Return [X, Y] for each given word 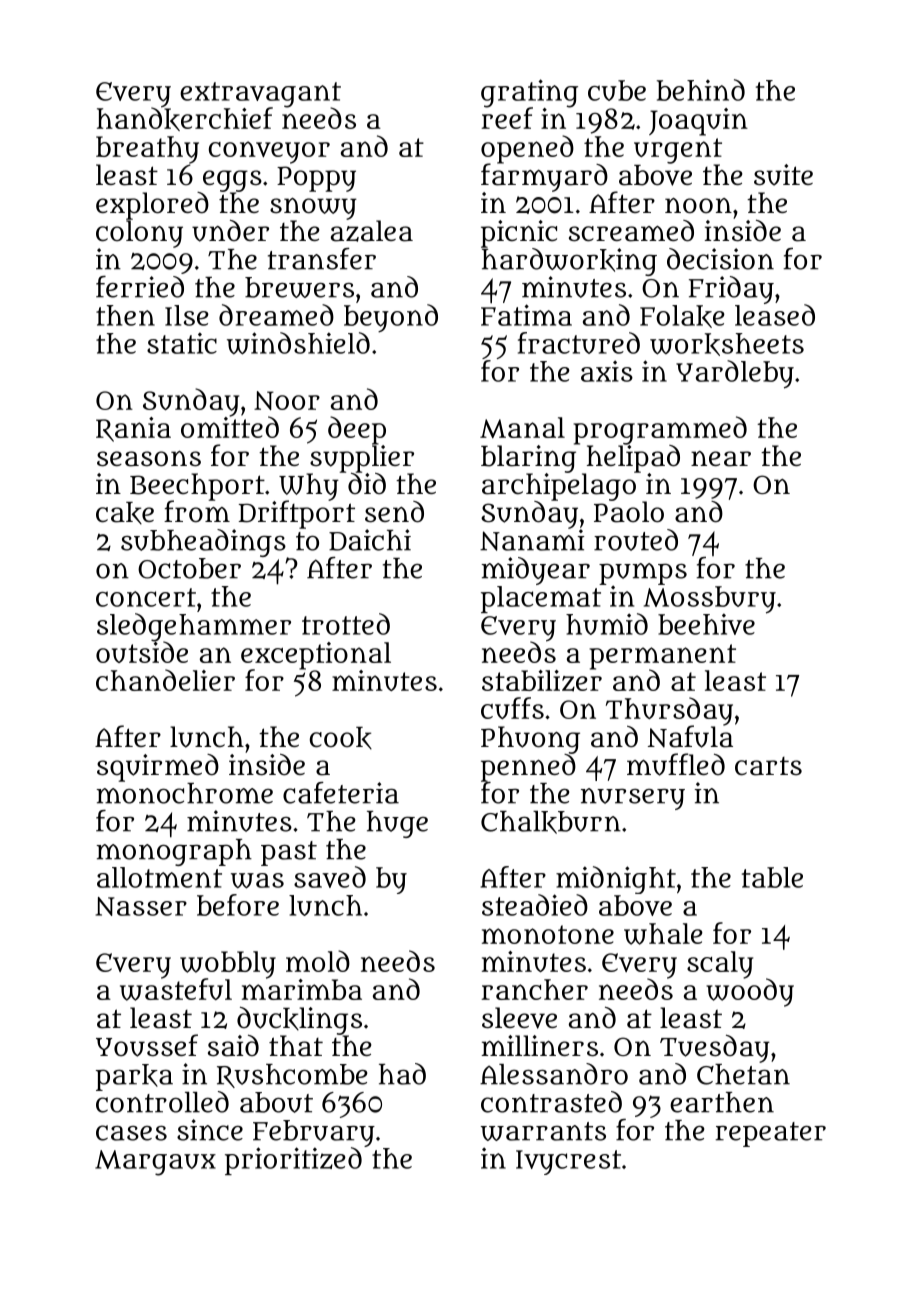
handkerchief [185, 119]
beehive [706, 624]
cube [617, 90]
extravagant [260, 94]
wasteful [176, 990]
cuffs [512, 708]
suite [783, 175]
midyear [535, 571]
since [210, 1130]
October [189, 568]
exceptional [316, 655]
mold [318, 961]
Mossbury [710, 599]
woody [750, 993]
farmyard [544, 177]
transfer [322, 259]
